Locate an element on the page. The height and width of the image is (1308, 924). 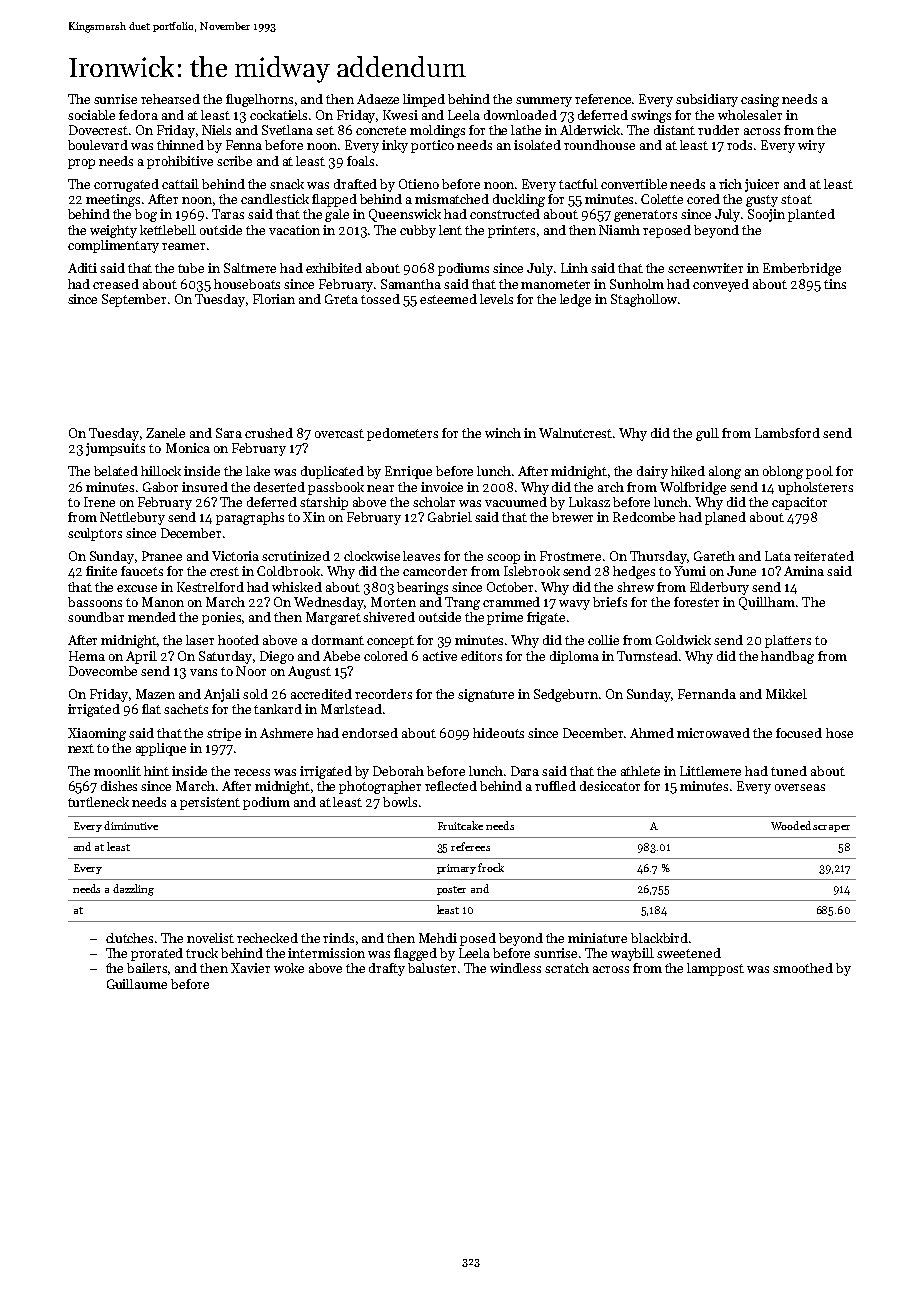
ledge is located at coordinates (575, 300).
